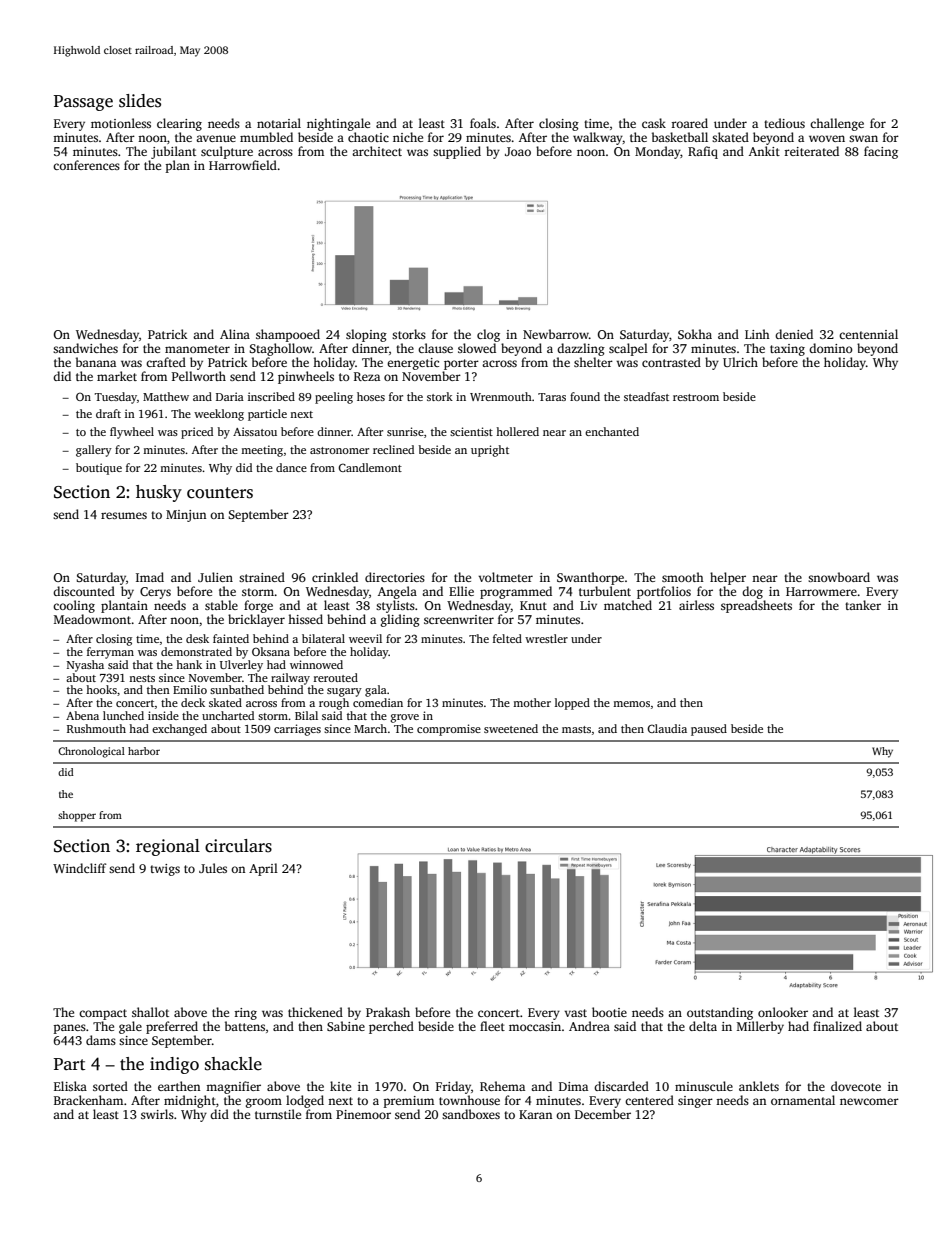 This image has height=1233, width=952. I want to click on Linh, so click(757, 334).
